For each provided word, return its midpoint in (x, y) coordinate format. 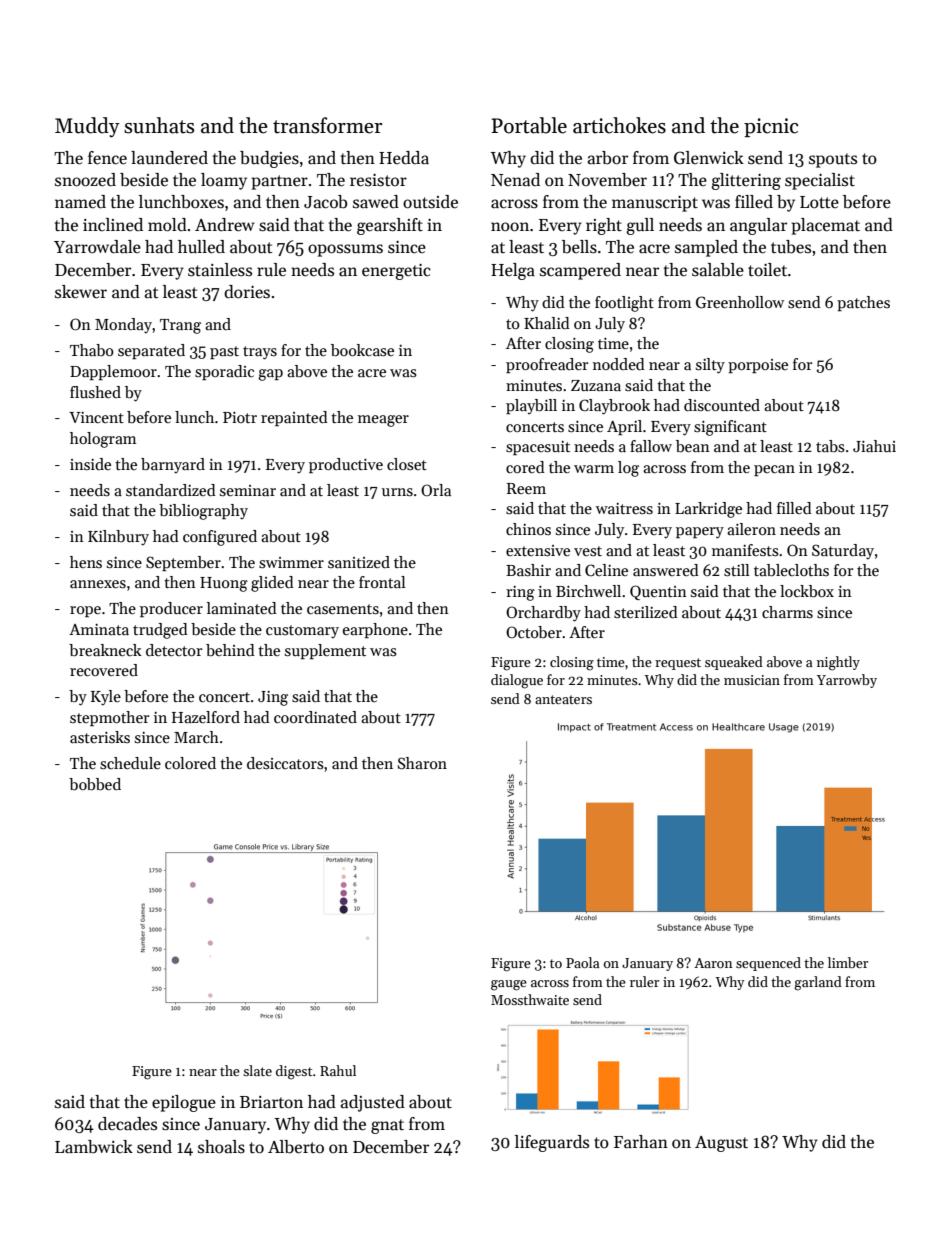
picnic (771, 127)
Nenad (515, 180)
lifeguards (552, 1143)
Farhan (641, 1142)
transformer (327, 125)
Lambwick (94, 1147)
